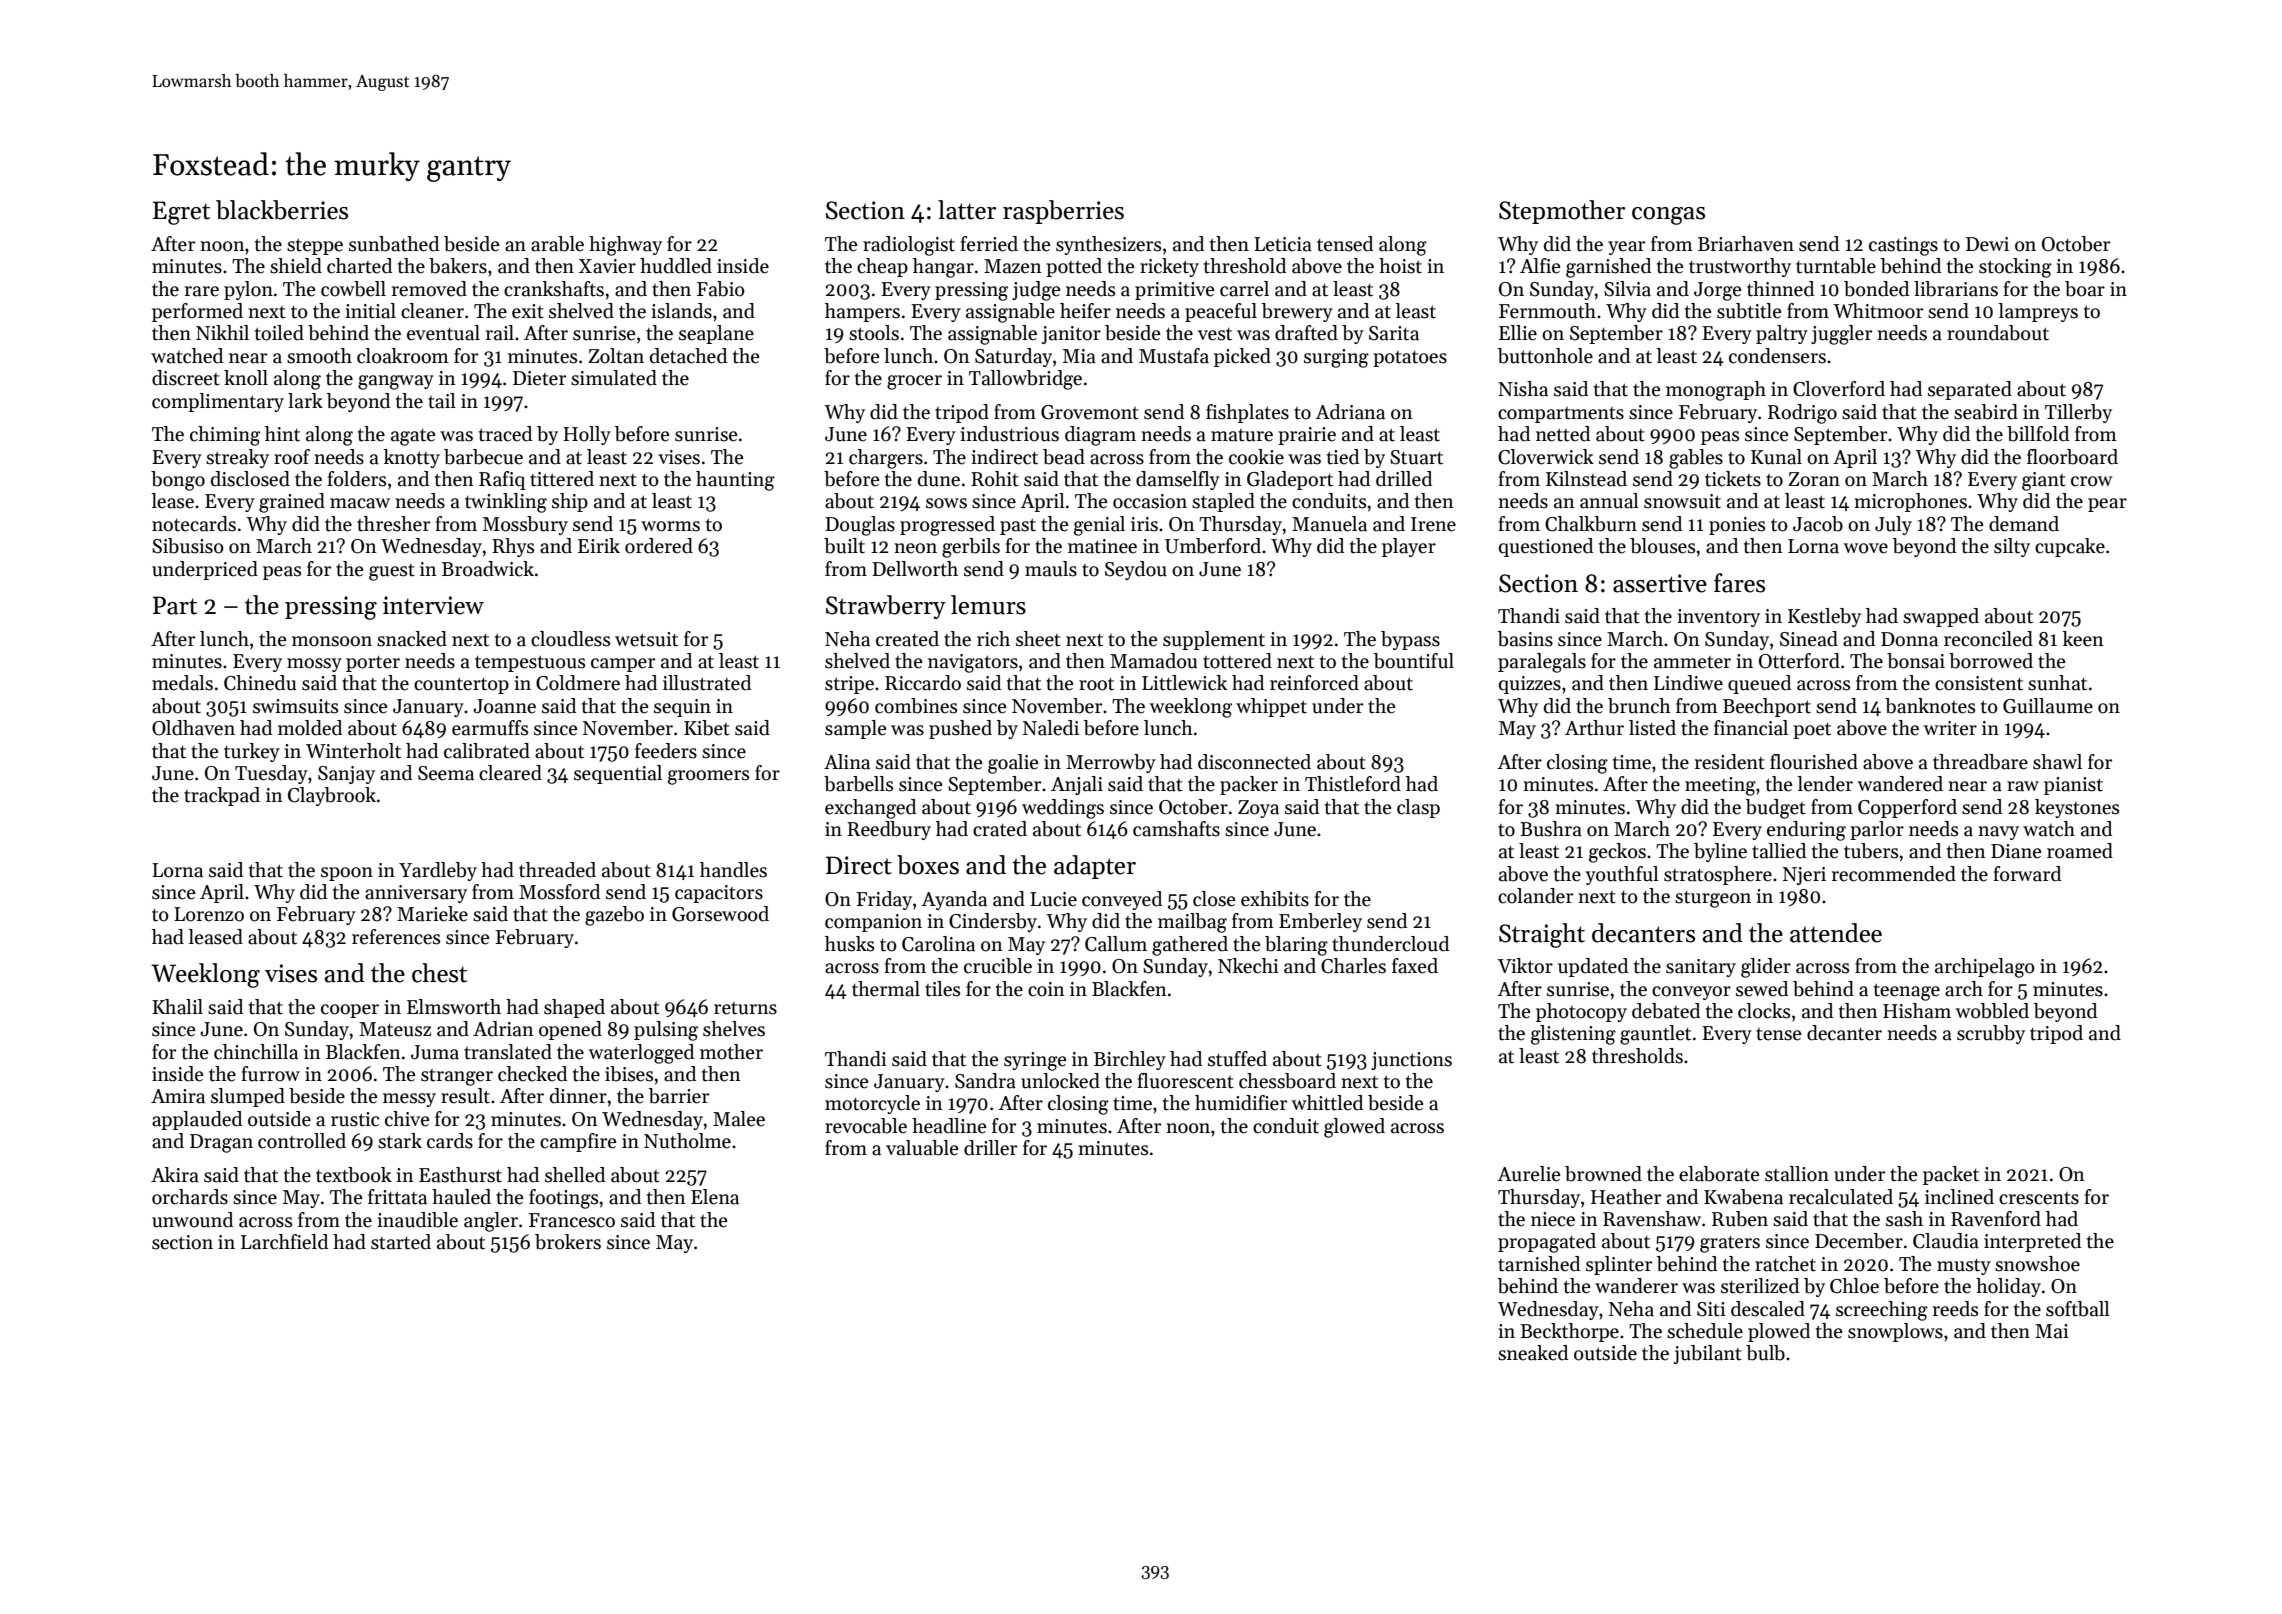 The width and height of the screenshot is (2282, 1614). I want to click on brokers, so click(568, 1242).
